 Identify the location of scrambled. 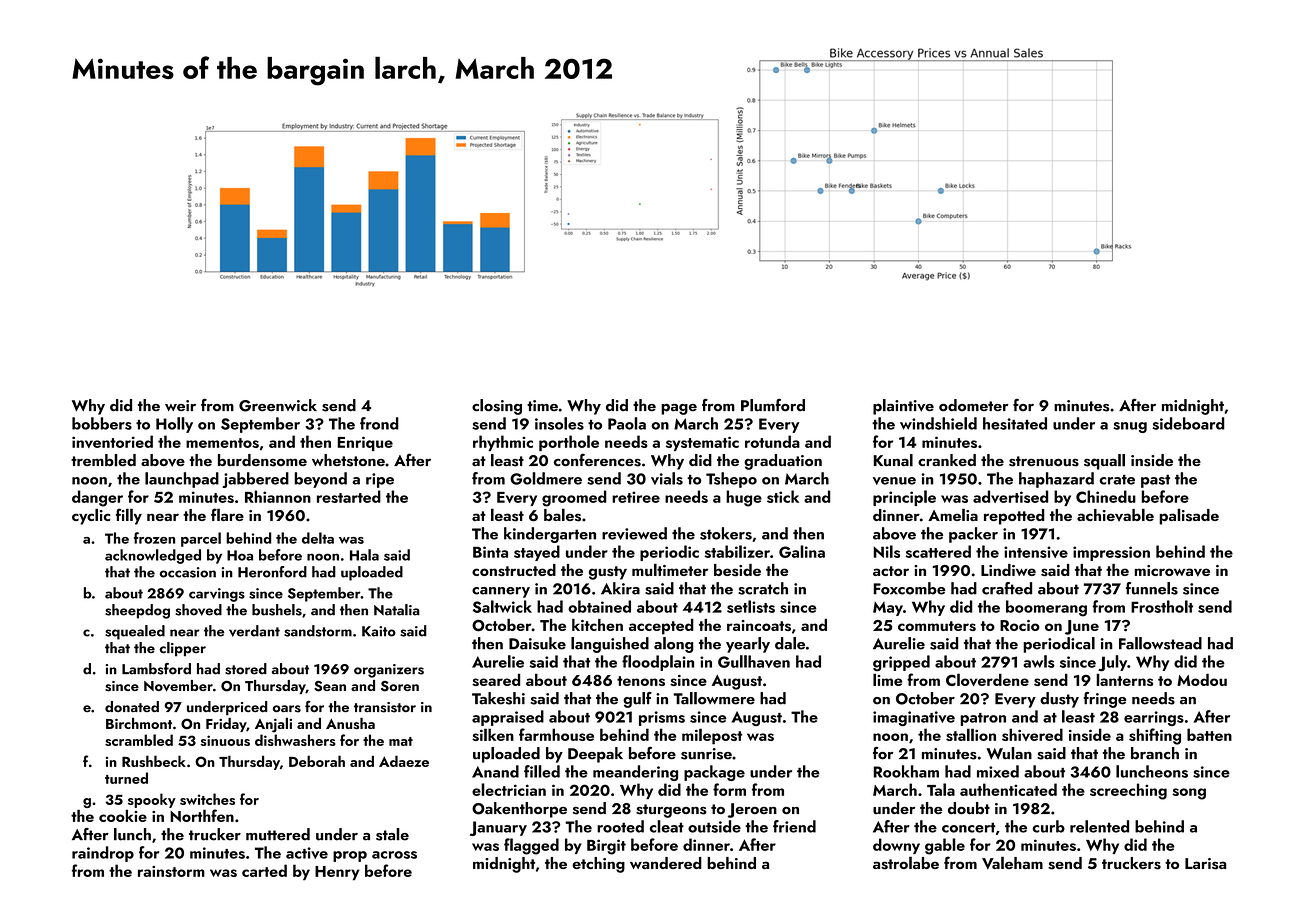
(139, 740).
